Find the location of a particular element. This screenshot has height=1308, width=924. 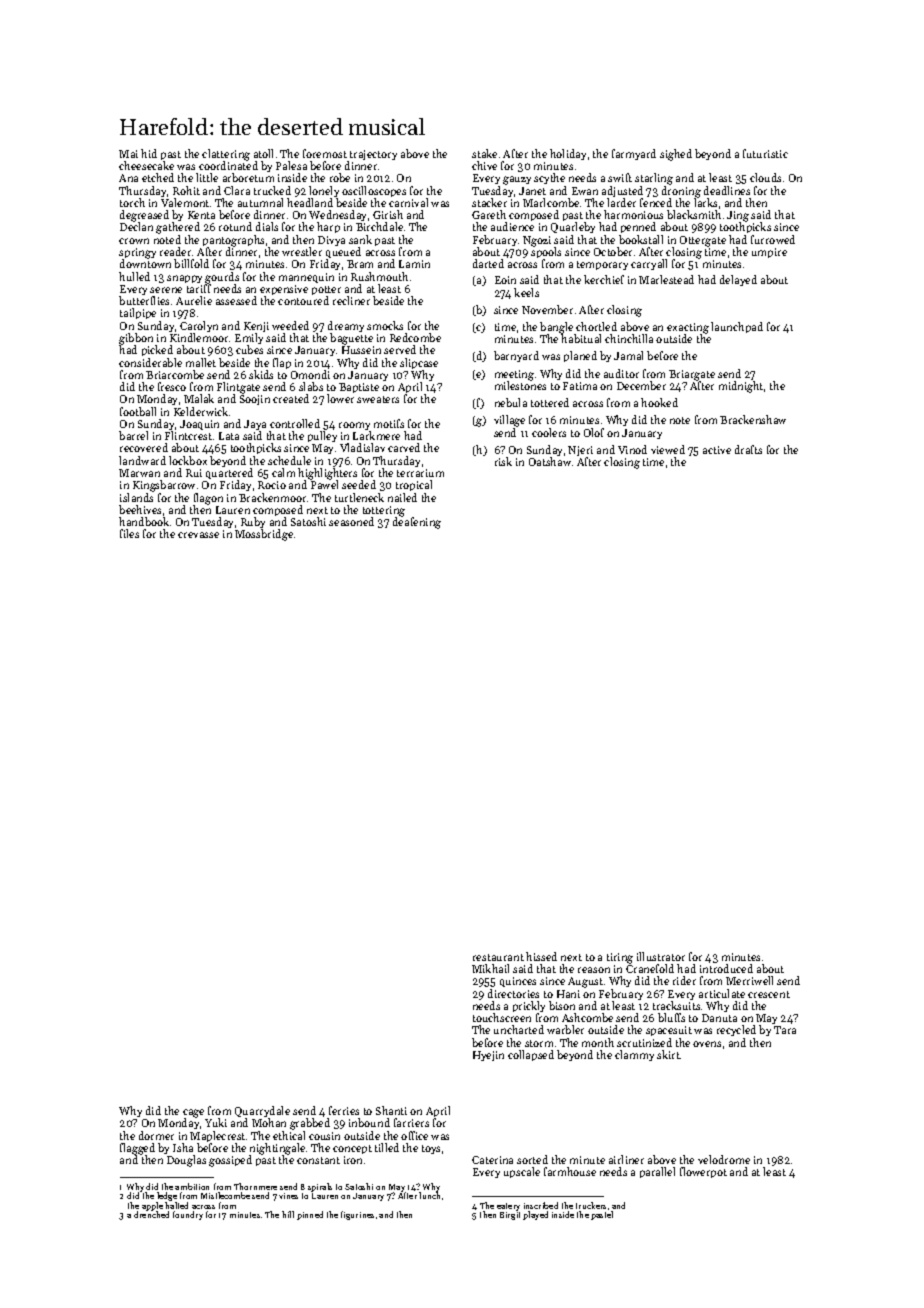

crevasse is located at coordinates (198, 535).
